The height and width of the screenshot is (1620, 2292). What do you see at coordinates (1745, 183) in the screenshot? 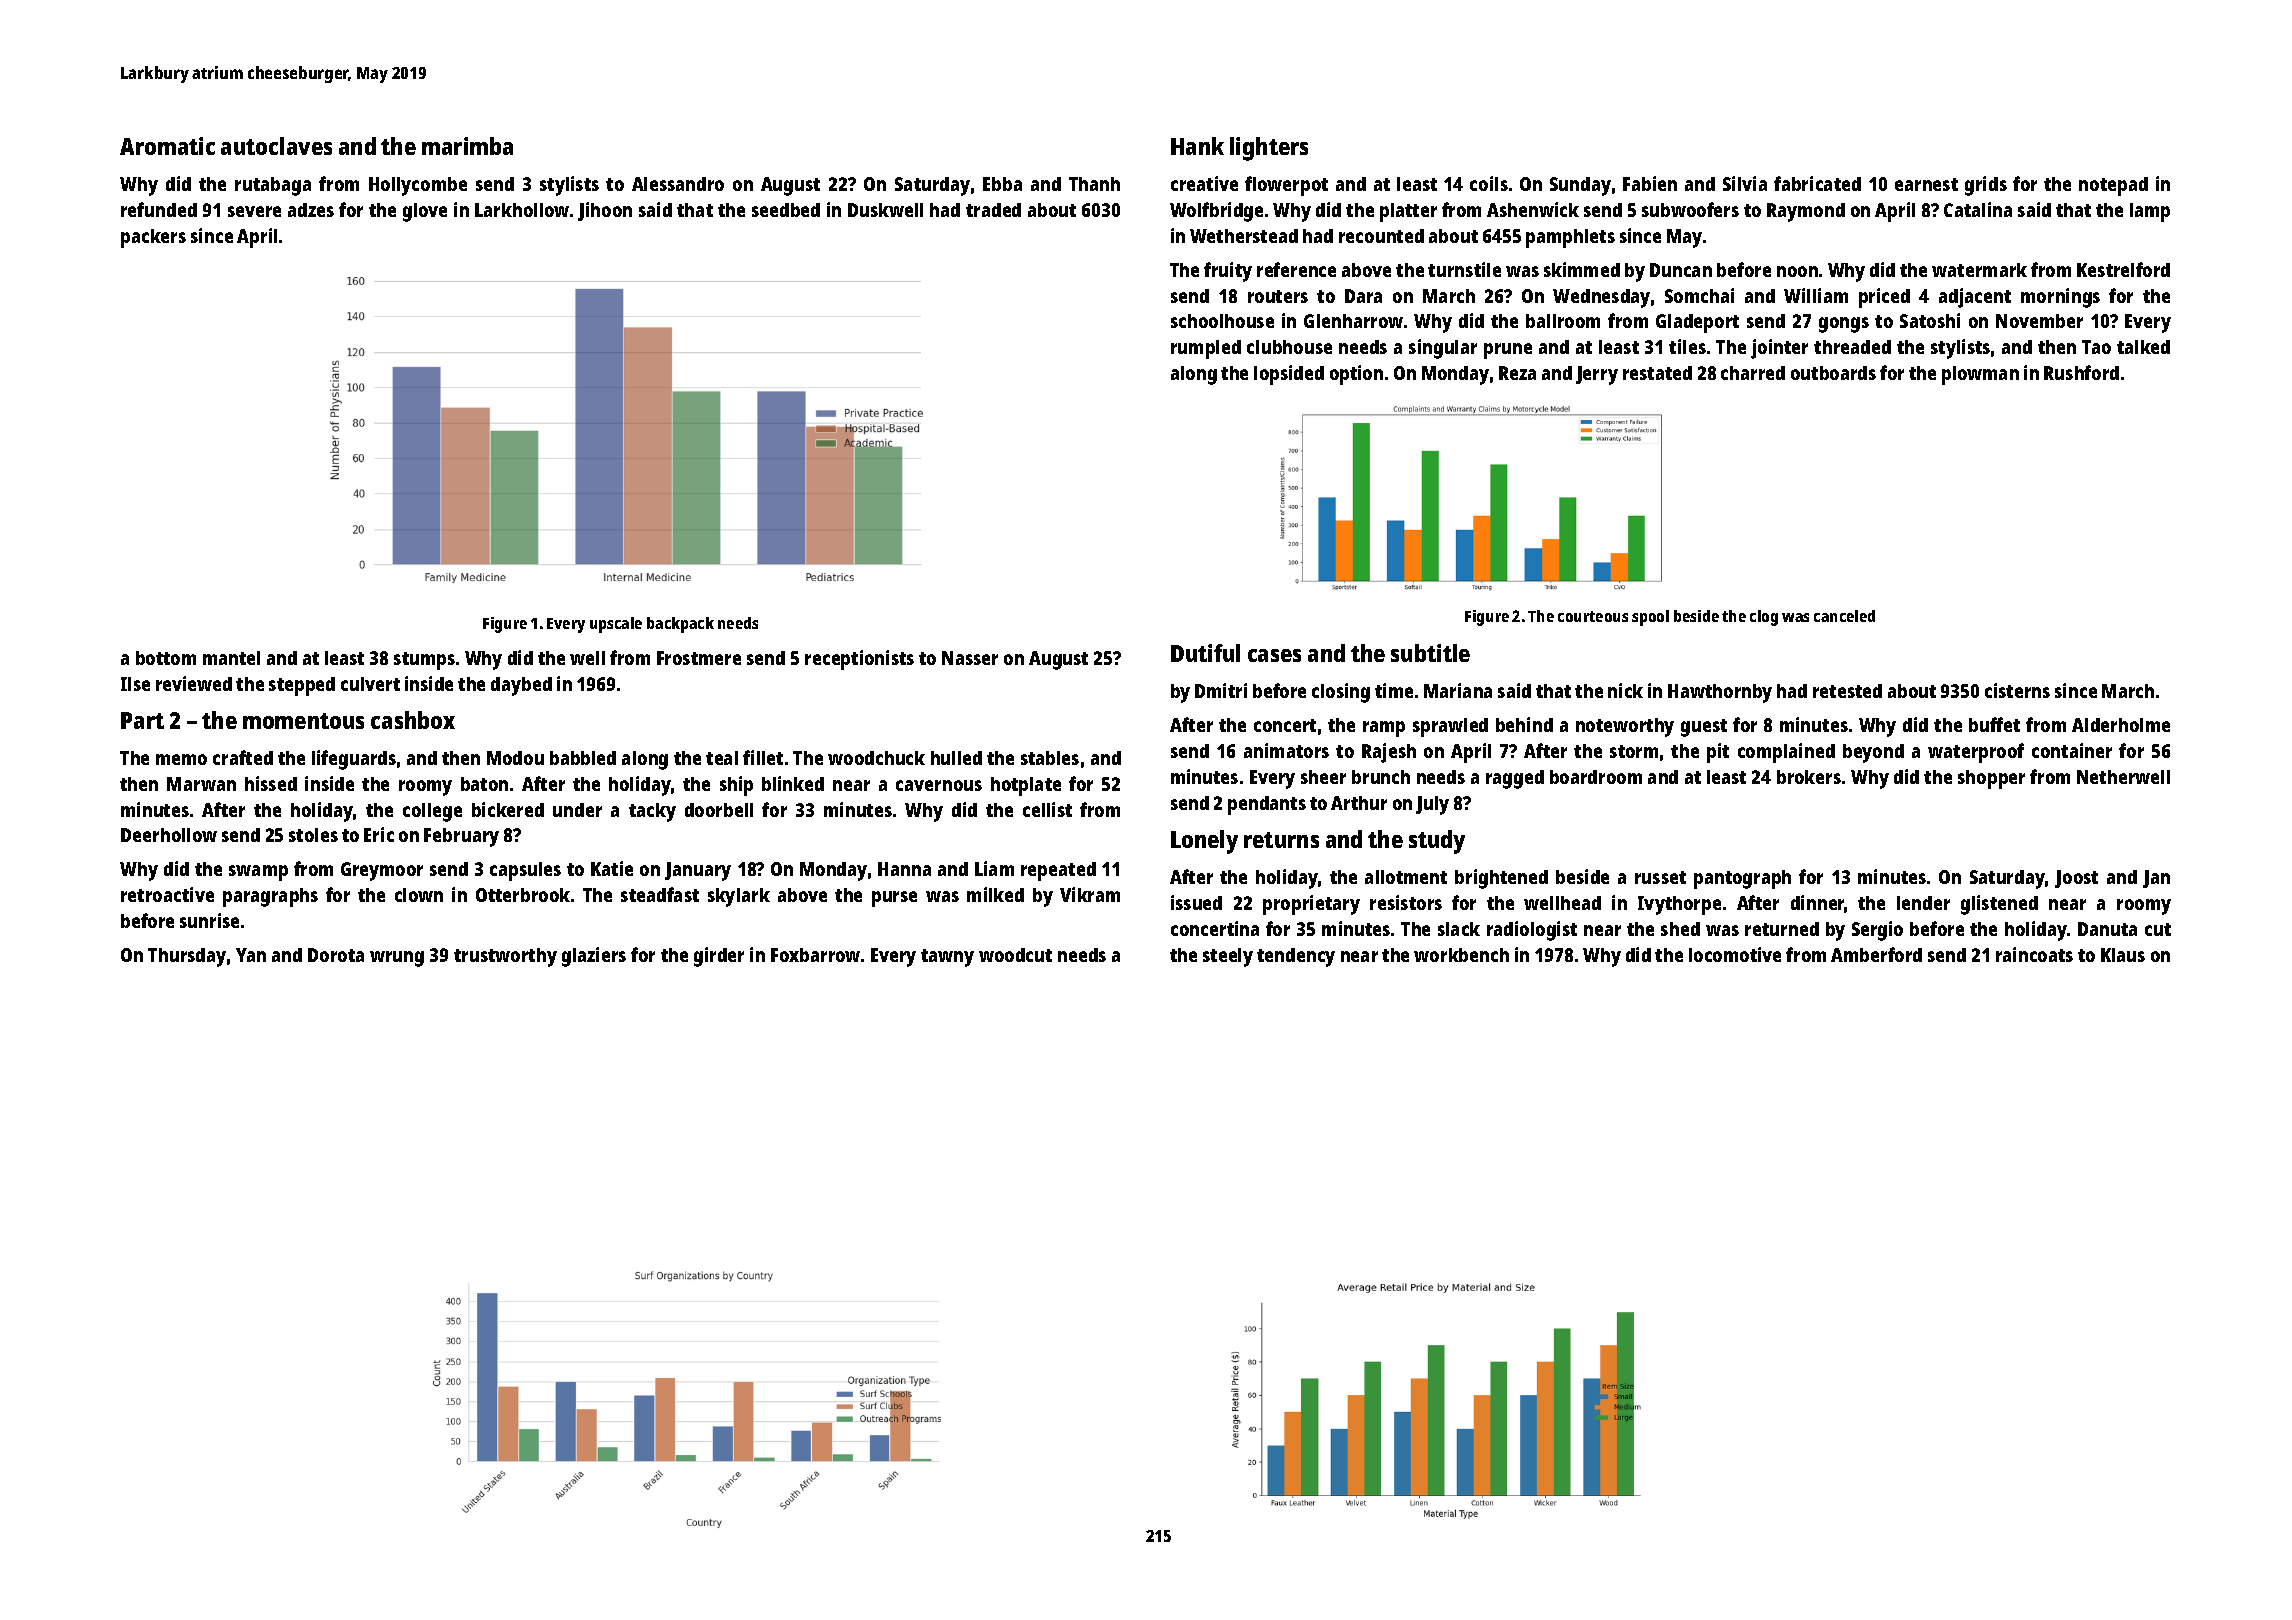
I see `Silvia` at bounding box center [1745, 183].
